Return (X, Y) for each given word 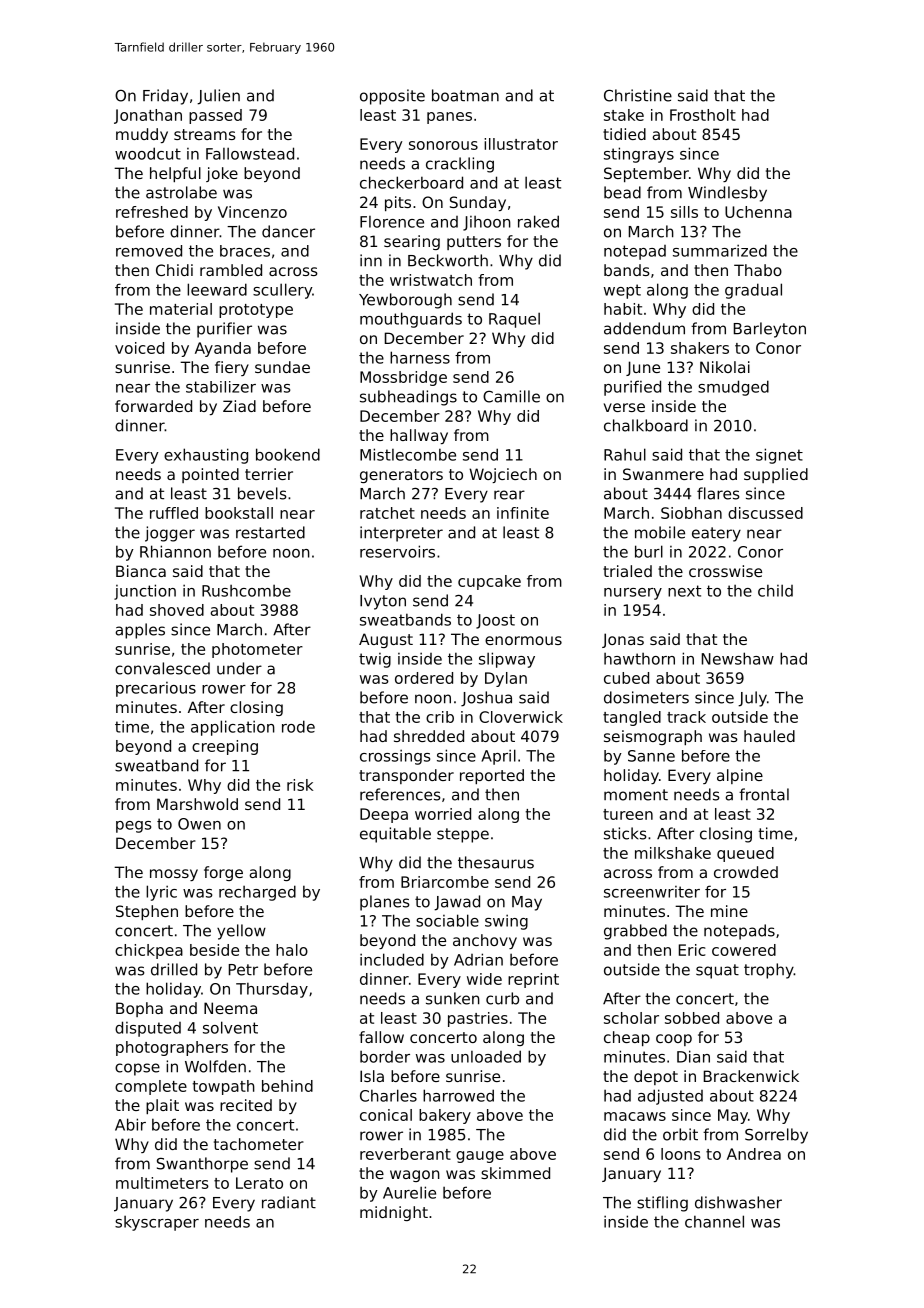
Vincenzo (252, 212)
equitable (395, 835)
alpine (740, 776)
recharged (257, 893)
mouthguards (411, 320)
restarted (270, 532)
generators (401, 476)
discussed (765, 513)
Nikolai (725, 367)
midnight (394, 1213)
